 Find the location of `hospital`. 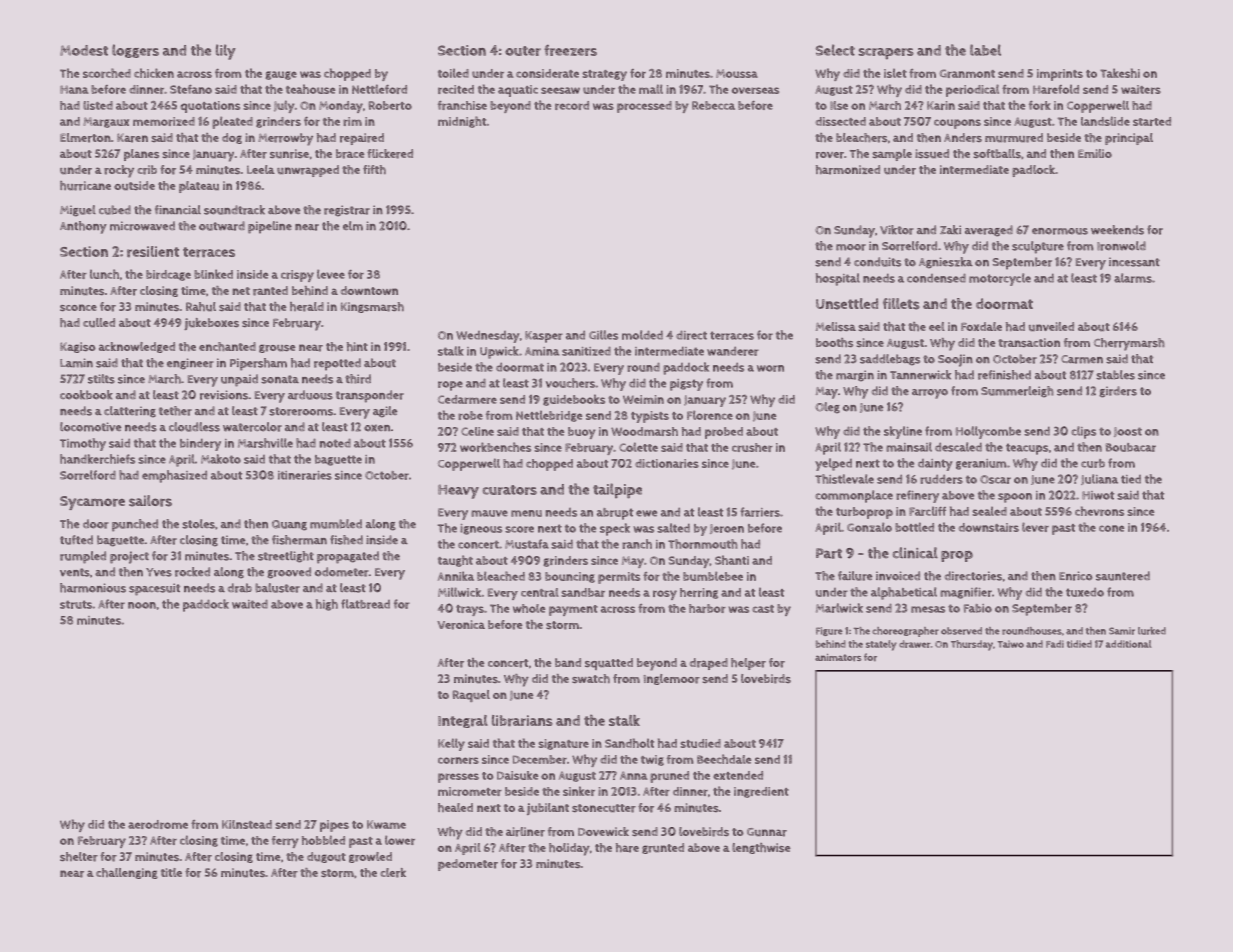

hospital is located at coordinates (838, 279).
